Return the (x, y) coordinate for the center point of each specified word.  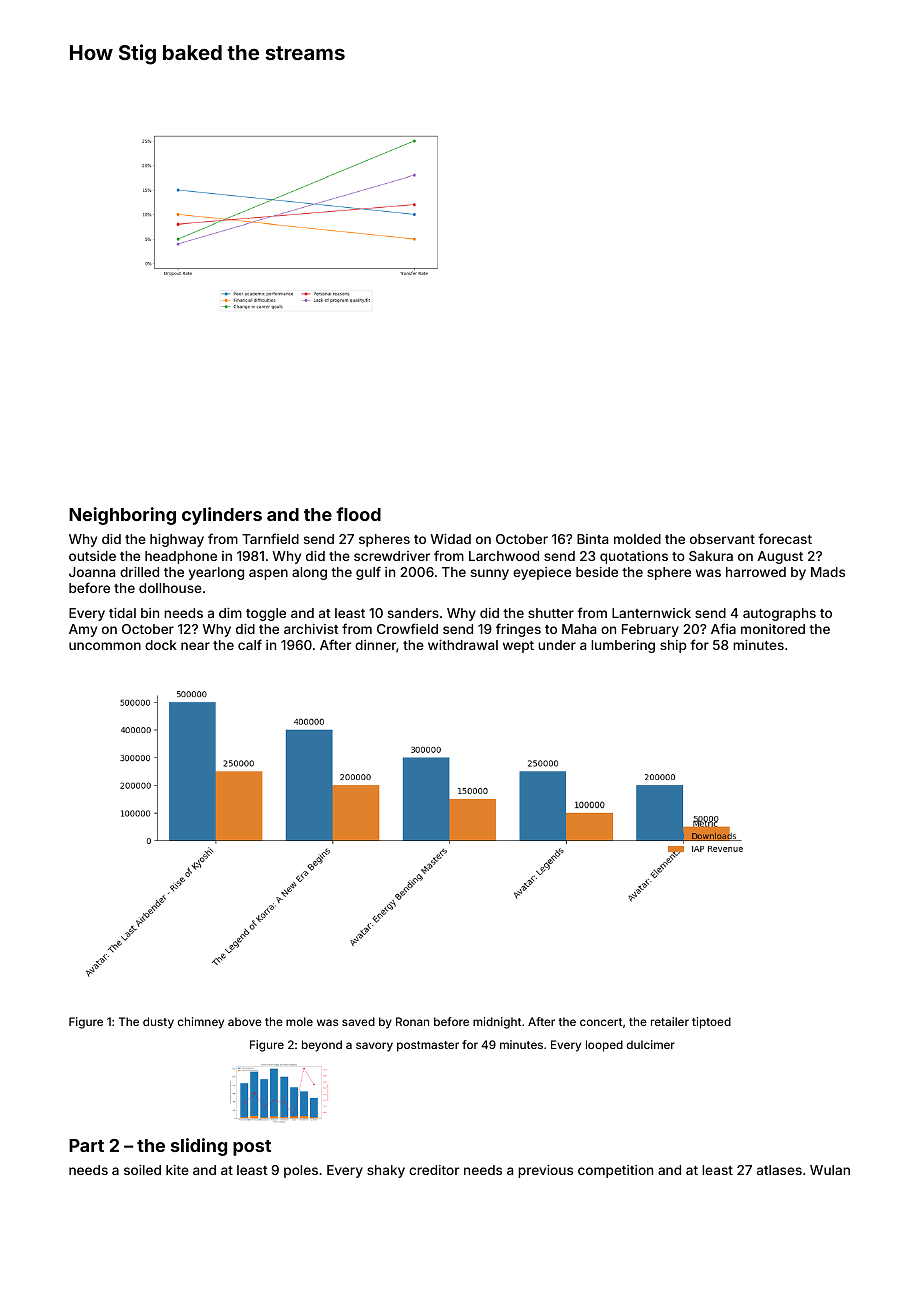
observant (722, 539)
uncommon (105, 646)
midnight (497, 1023)
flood (358, 514)
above (245, 1021)
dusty (158, 1023)
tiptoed (711, 1023)
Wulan (830, 1170)
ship (673, 646)
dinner (375, 645)
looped (604, 1046)
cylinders (222, 516)
